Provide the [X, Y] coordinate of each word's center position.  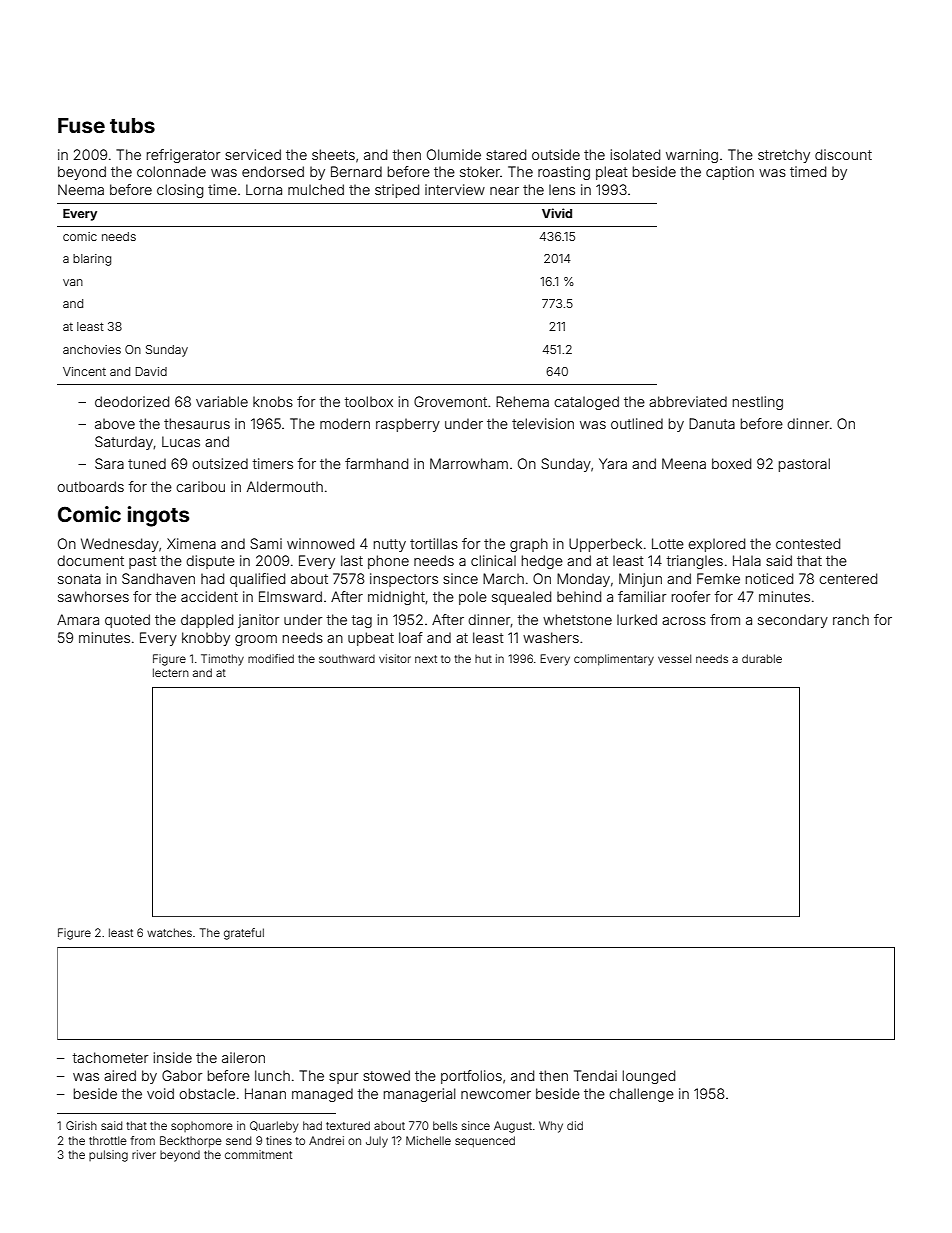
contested [808, 543]
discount [843, 154]
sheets [333, 154]
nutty [390, 545]
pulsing [108, 1156]
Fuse [81, 125]
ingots [159, 516]
